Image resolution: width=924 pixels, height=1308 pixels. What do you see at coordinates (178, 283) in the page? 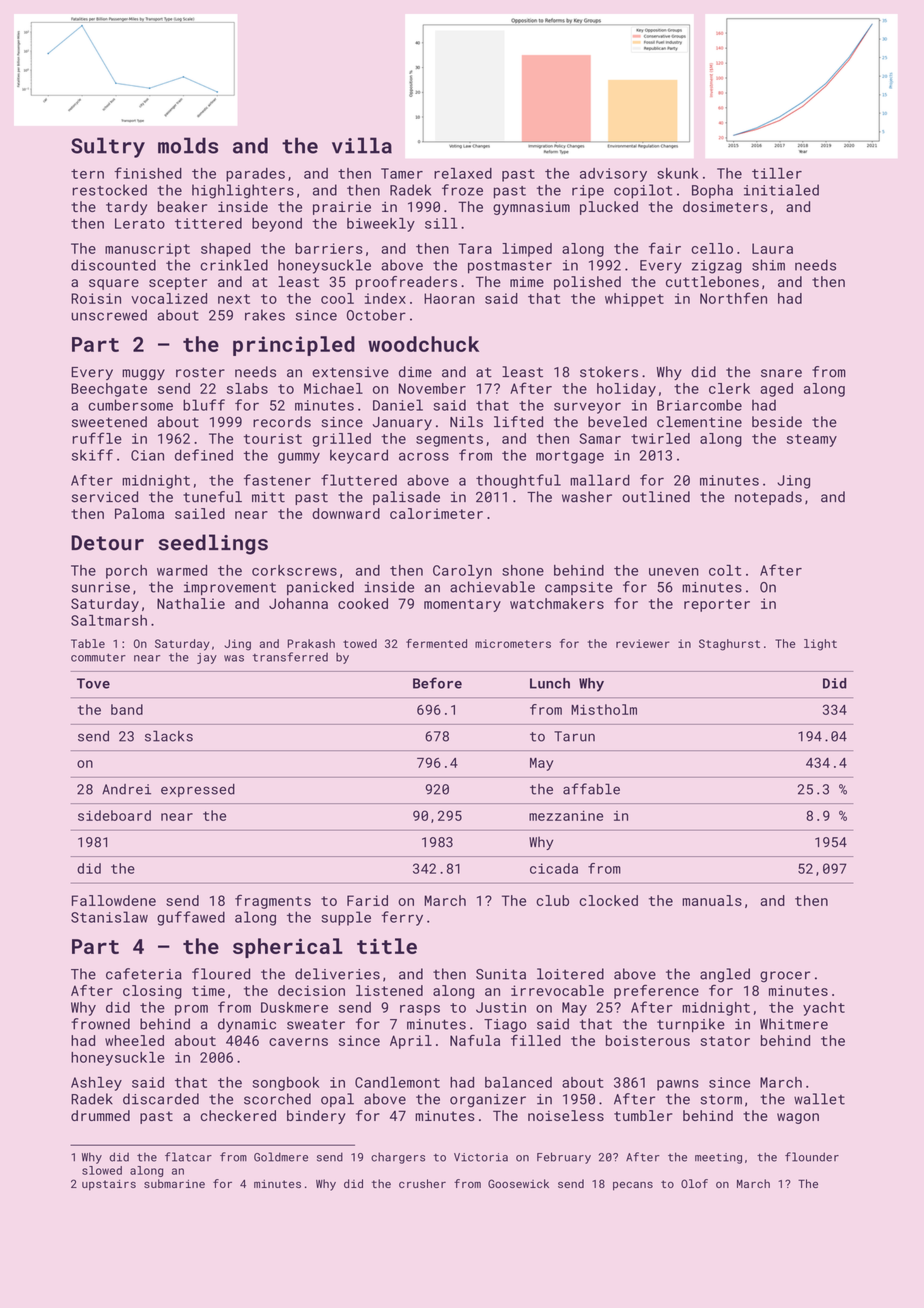
I see `scepter` at bounding box center [178, 283].
